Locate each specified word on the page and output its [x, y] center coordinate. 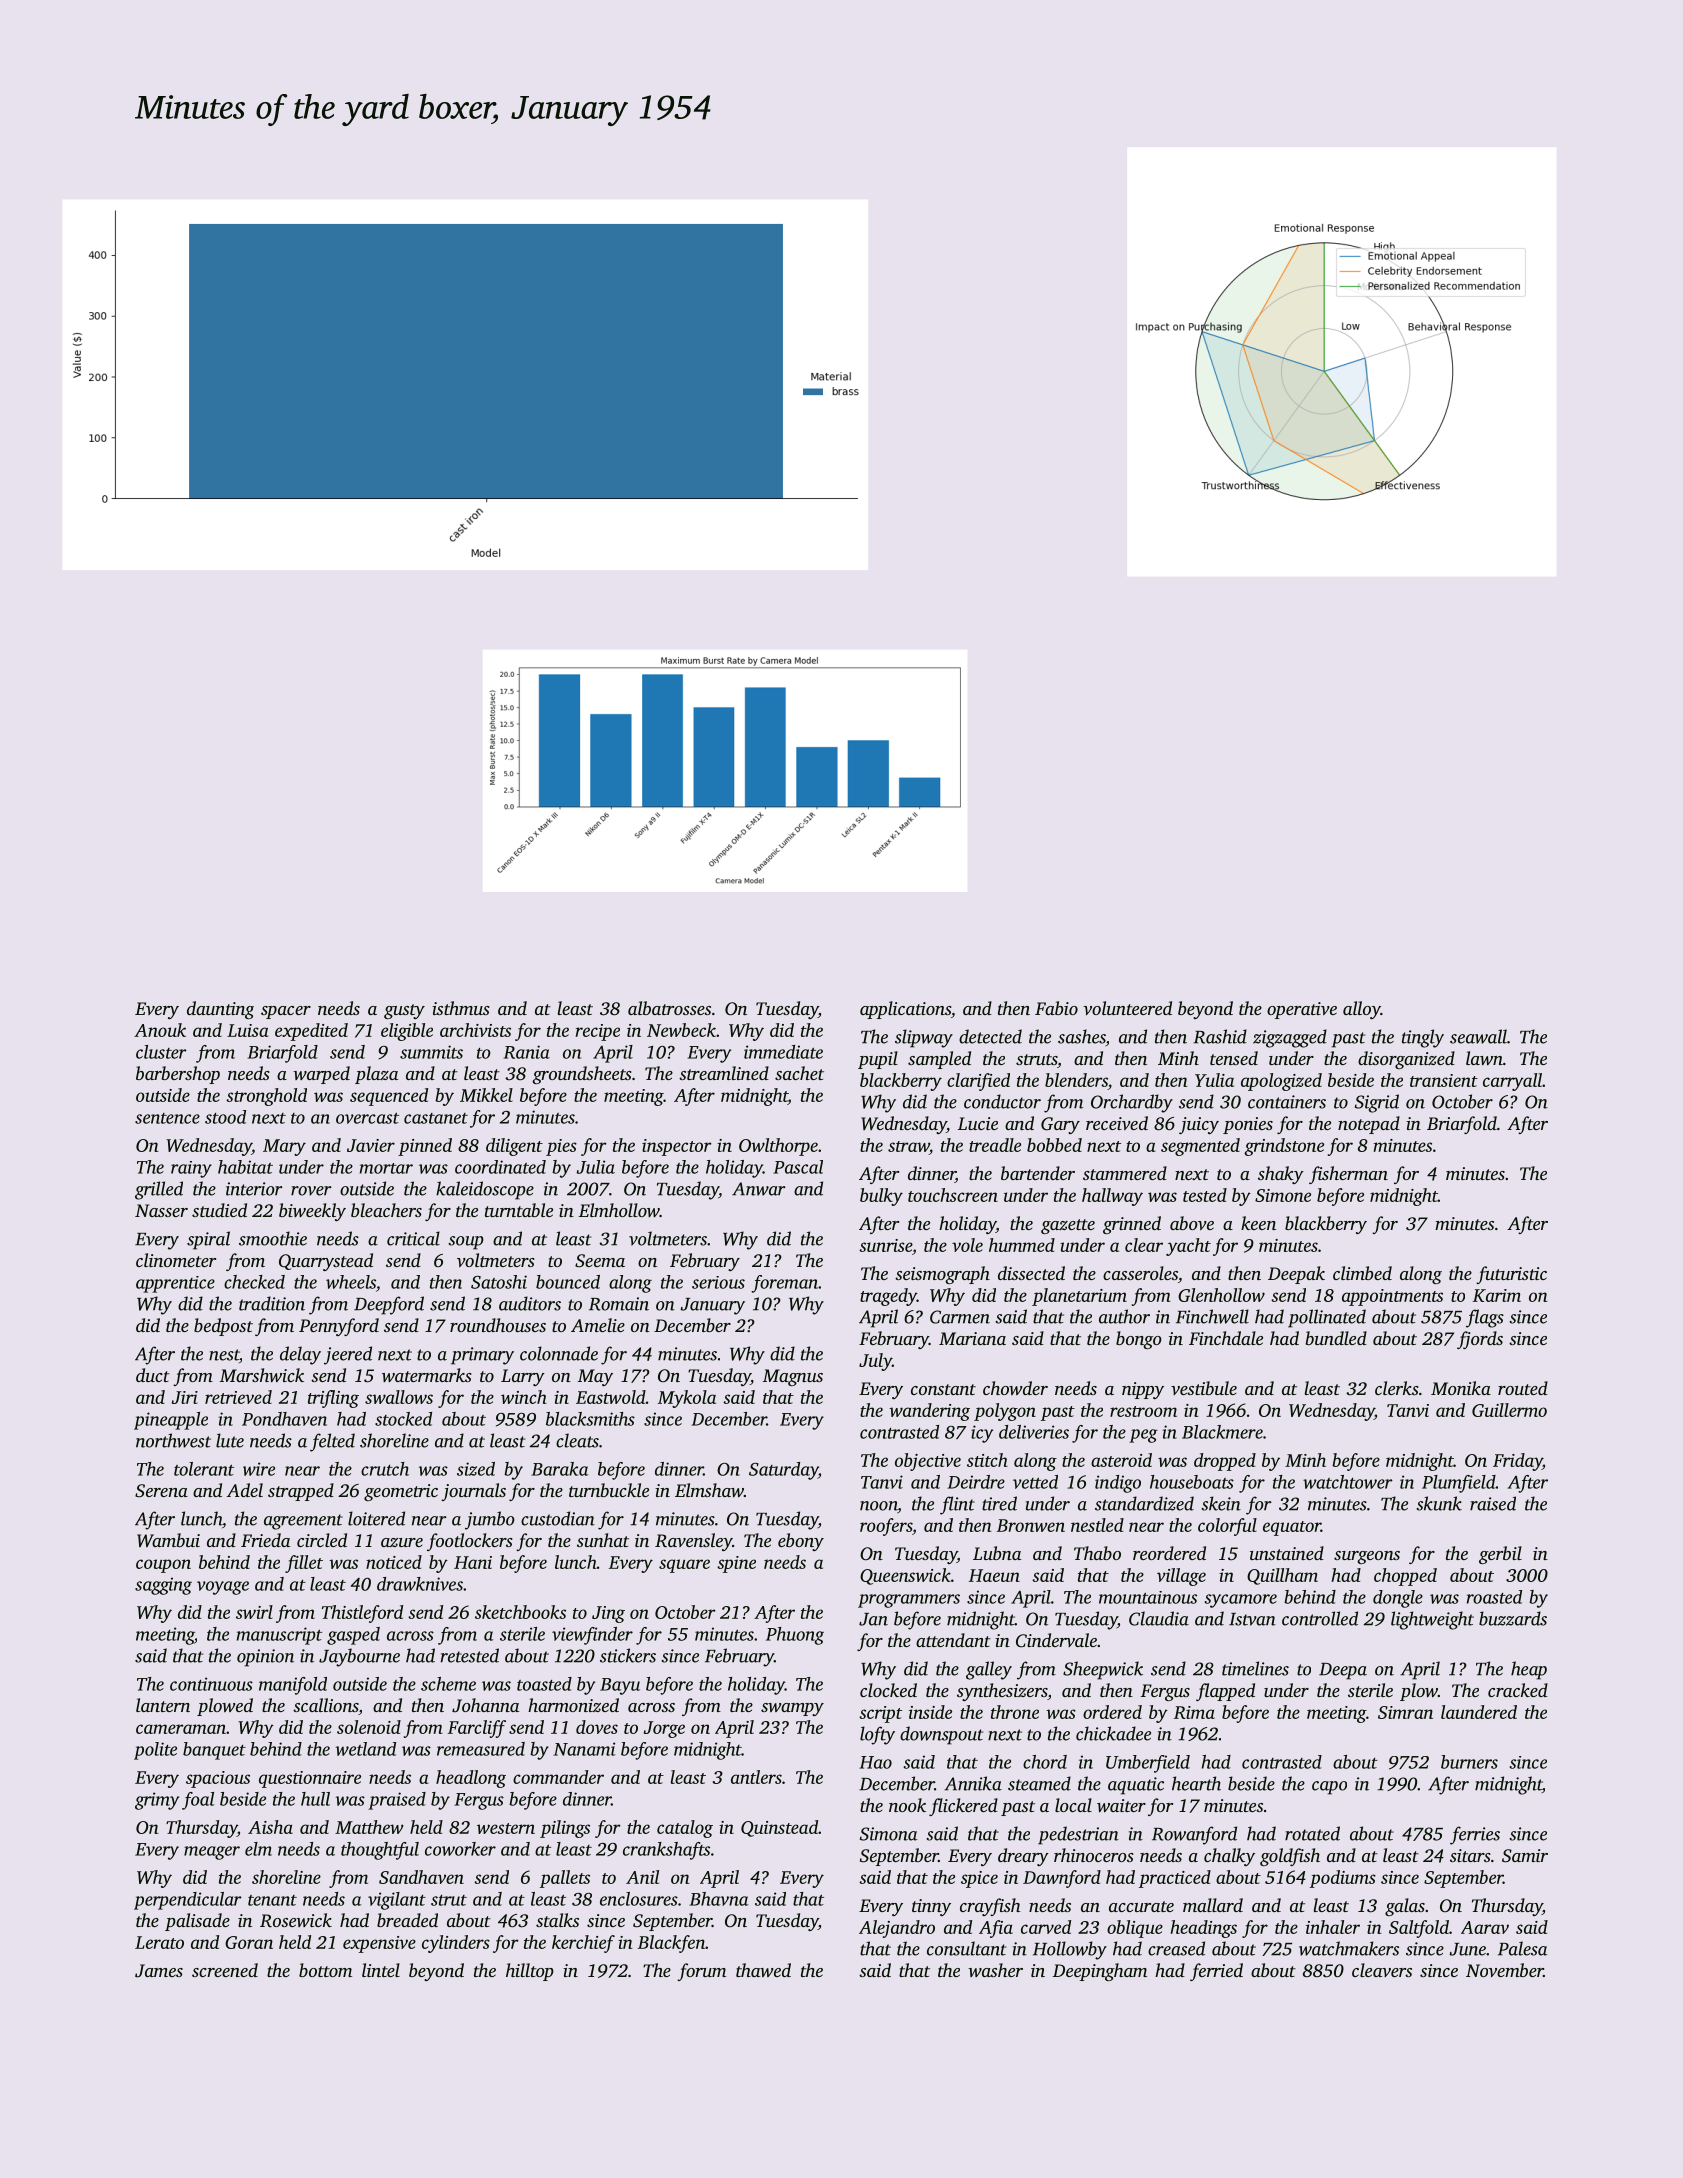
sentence [167, 1118]
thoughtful [380, 1851]
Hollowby [1070, 1950]
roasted [1494, 1597]
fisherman [1348, 1175]
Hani [473, 1562]
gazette [1068, 1226]
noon [879, 1507]
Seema [600, 1261]
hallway [1112, 1197]
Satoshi [499, 1282]
